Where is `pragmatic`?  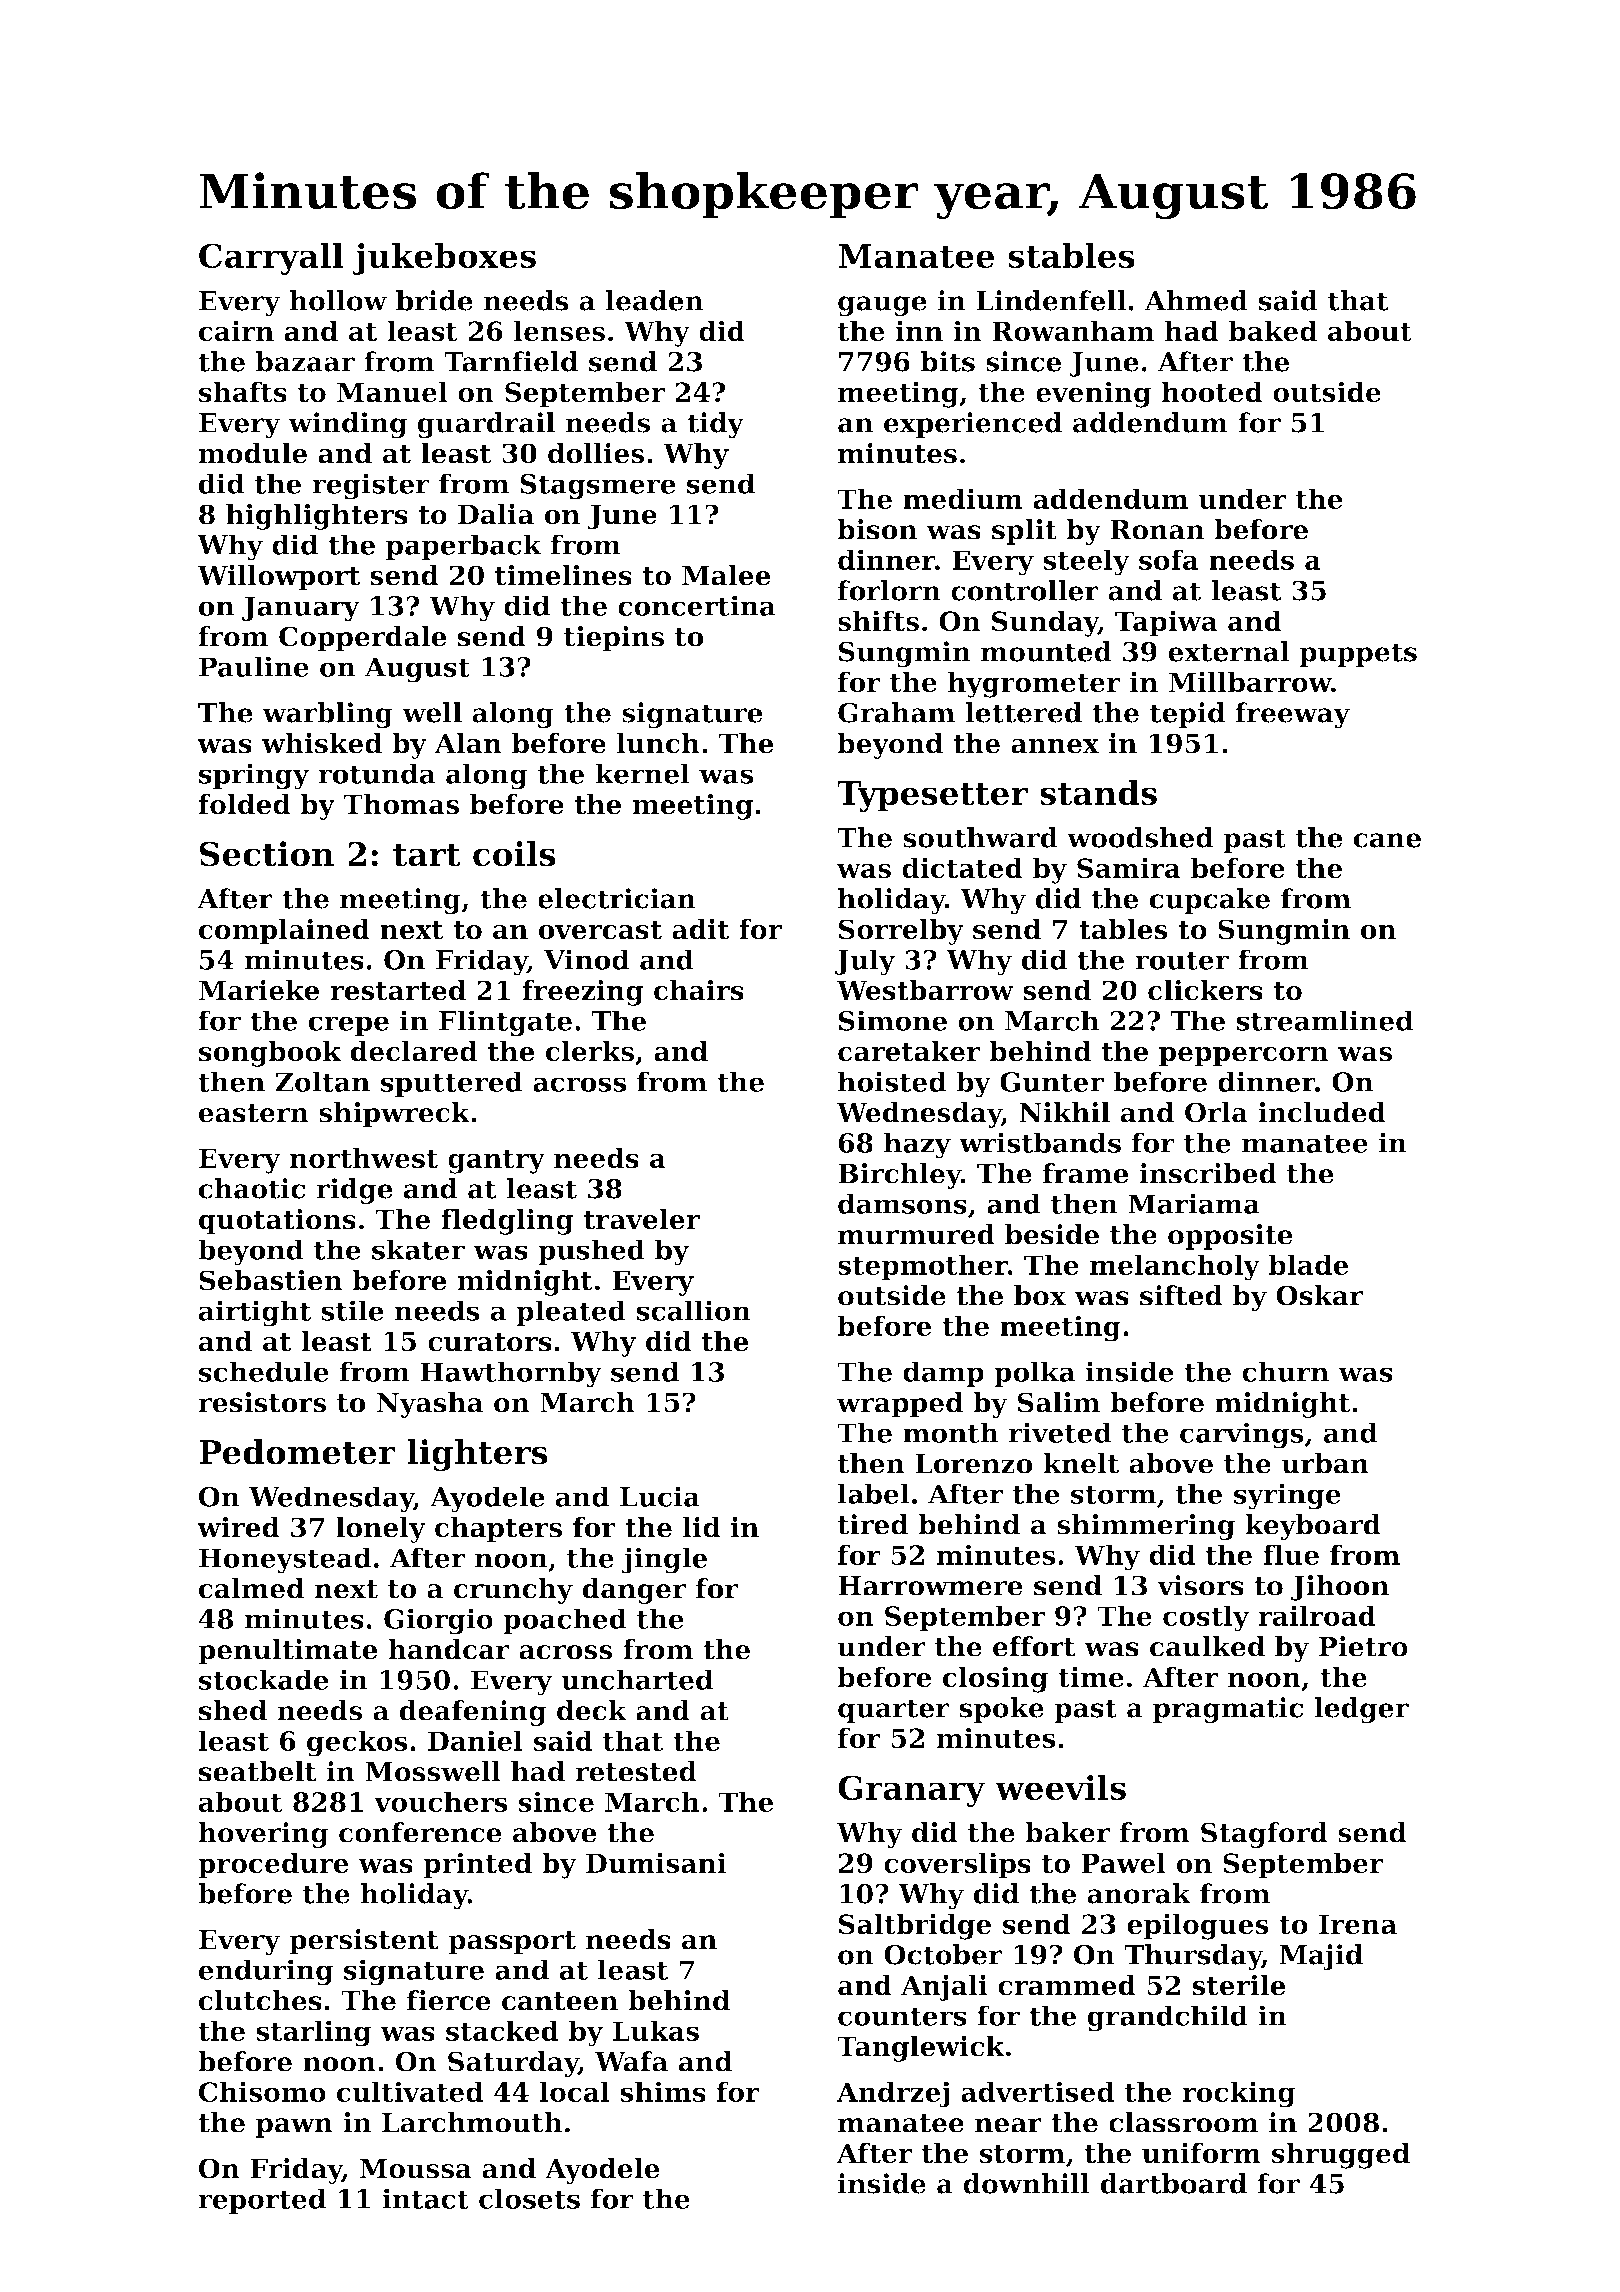 pragmatic is located at coordinates (1228, 1710).
